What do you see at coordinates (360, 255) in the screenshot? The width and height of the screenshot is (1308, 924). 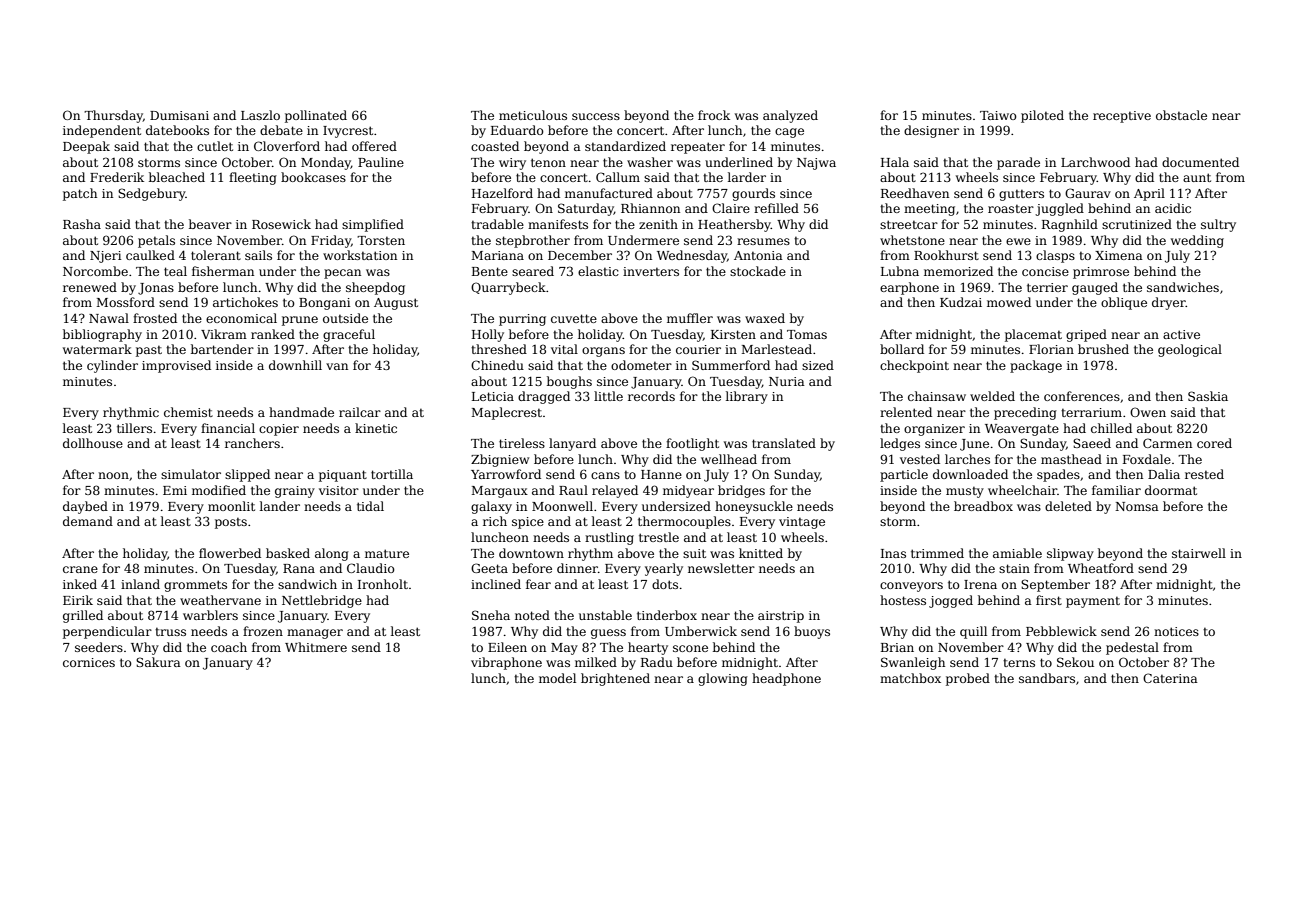 I see `workstation` at bounding box center [360, 255].
